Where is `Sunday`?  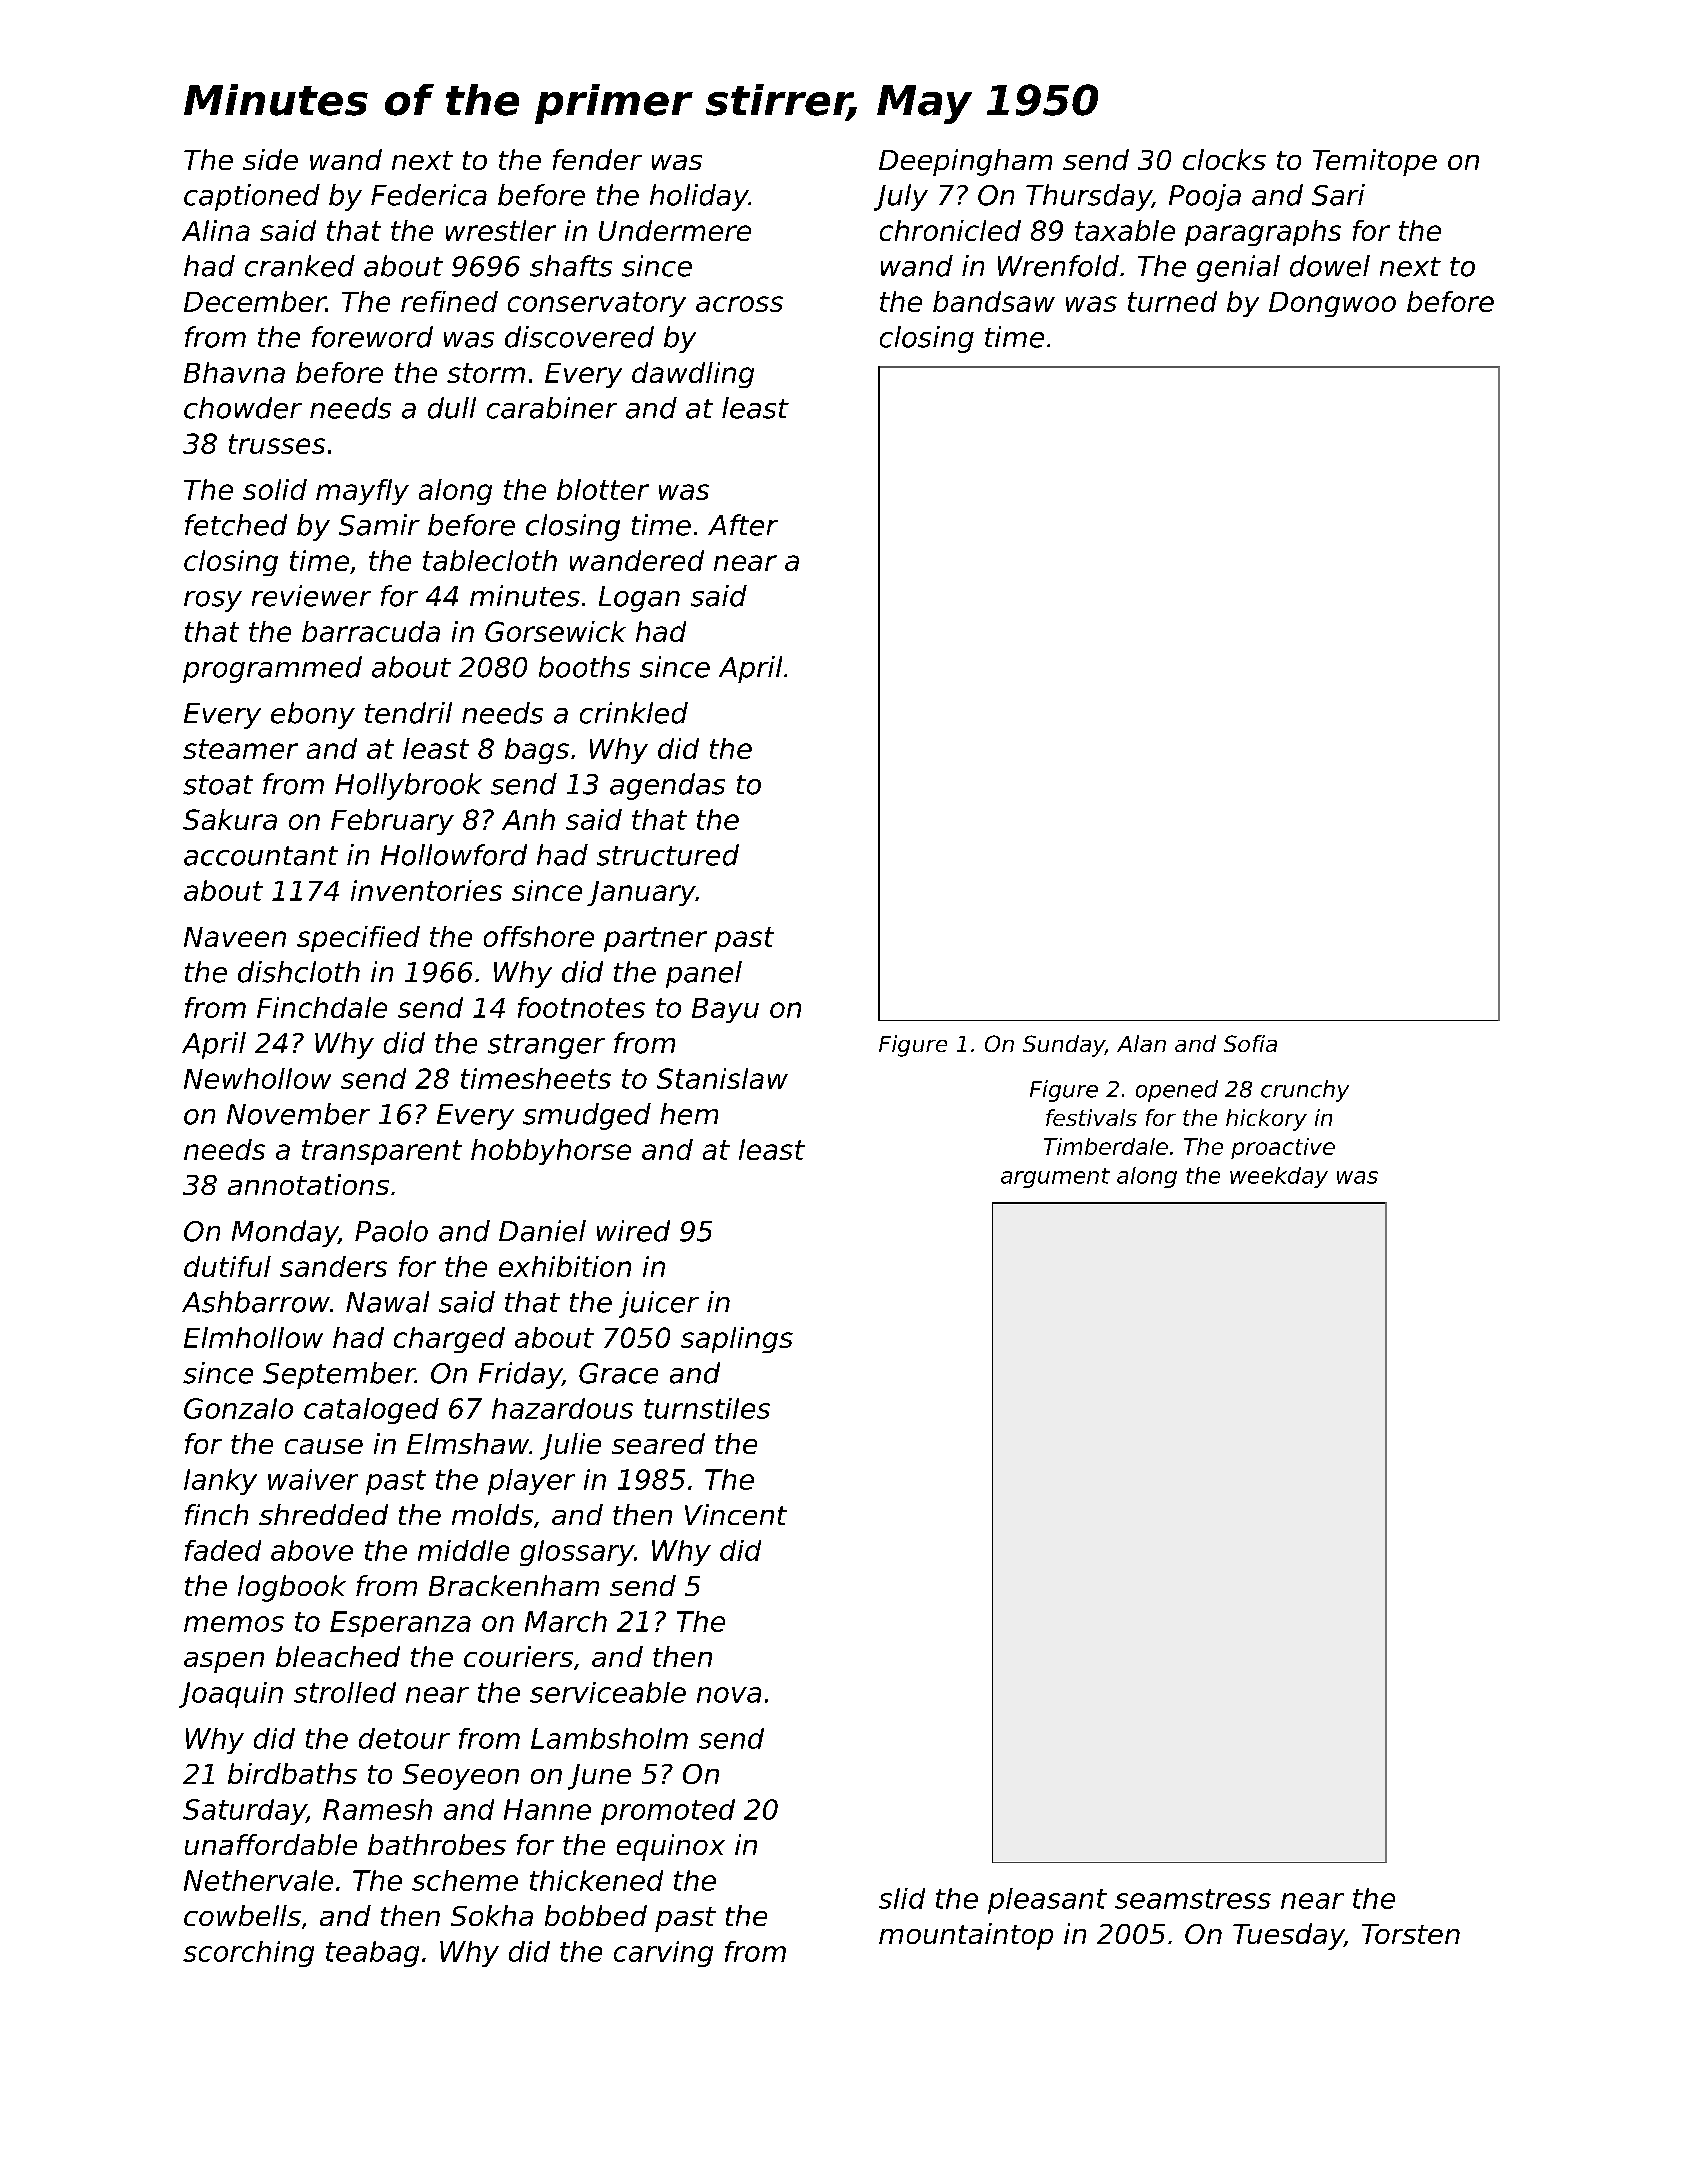 Sunday is located at coordinates (1064, 1046).
